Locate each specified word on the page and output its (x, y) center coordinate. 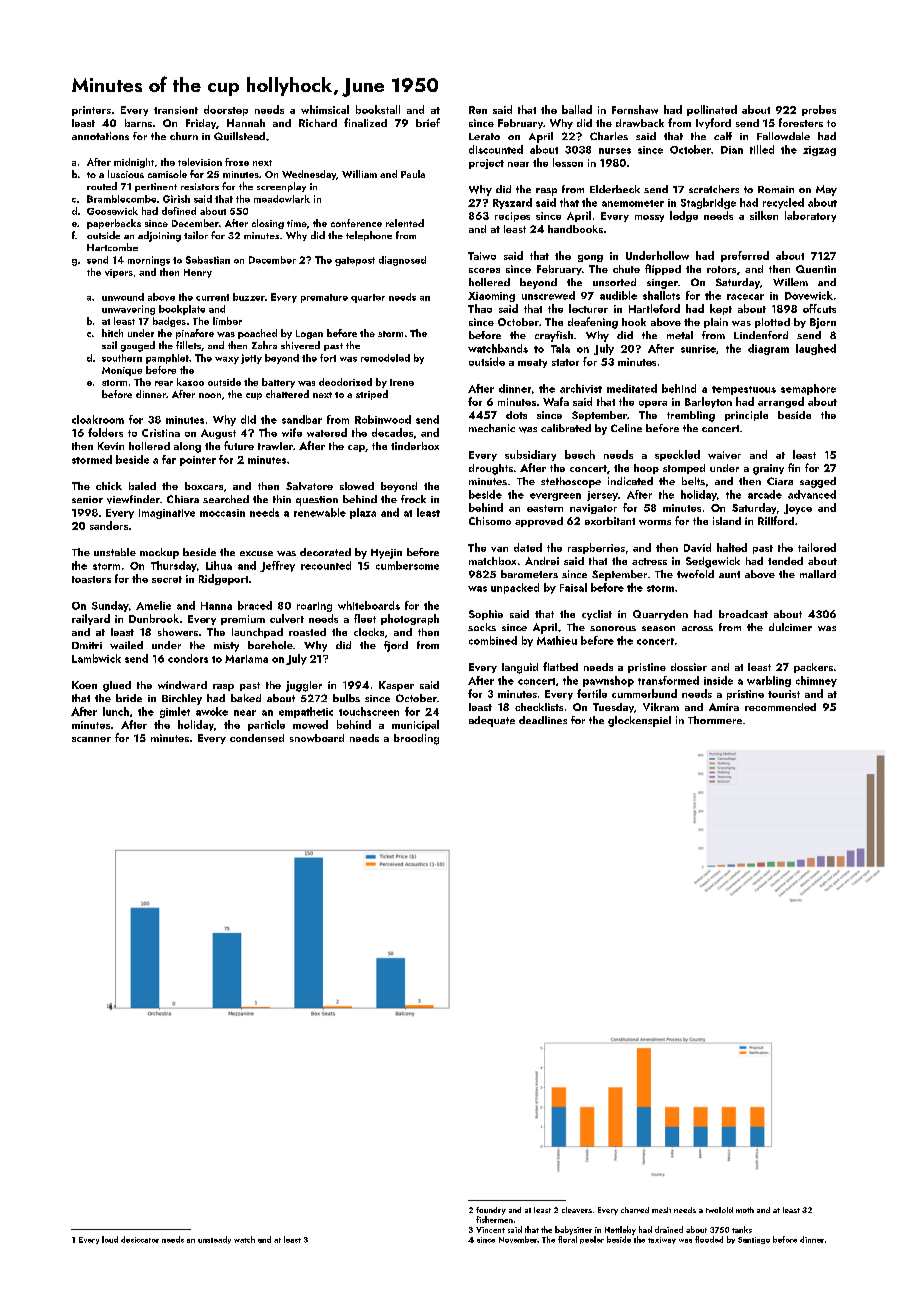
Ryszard (512, 203)
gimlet (175, 712)
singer (662, 284)
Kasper (396, 686)
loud (110, 1239)
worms (655, 522)
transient (176, 110)
